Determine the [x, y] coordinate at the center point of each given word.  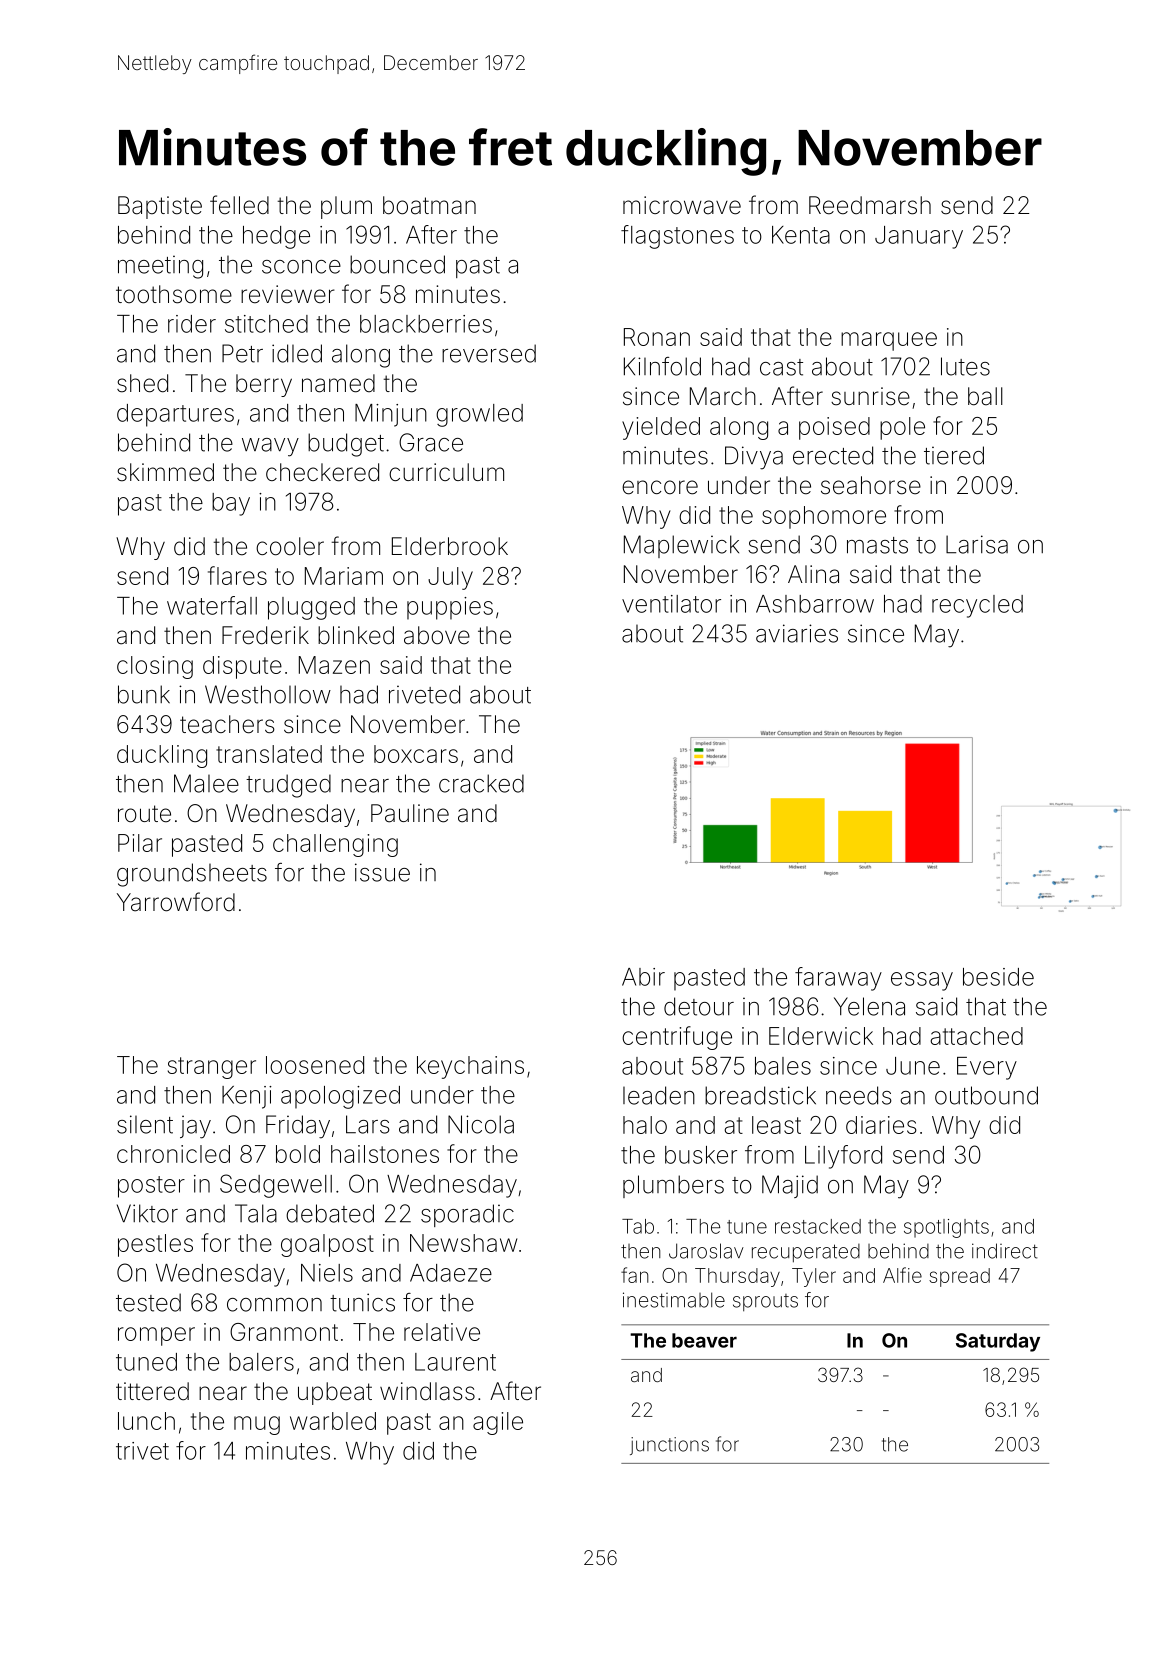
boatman [429, 205]
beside [998, 977]
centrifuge [677, 1038]
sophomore [824, 517]
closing [155, 667]
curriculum [446, 472]
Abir [643, 977]
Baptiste [160, 207]
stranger [212, 1068]
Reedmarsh [870, 205]
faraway [838, 979]
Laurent [455, 1362]
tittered [152, 1391]
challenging [335, 845]
